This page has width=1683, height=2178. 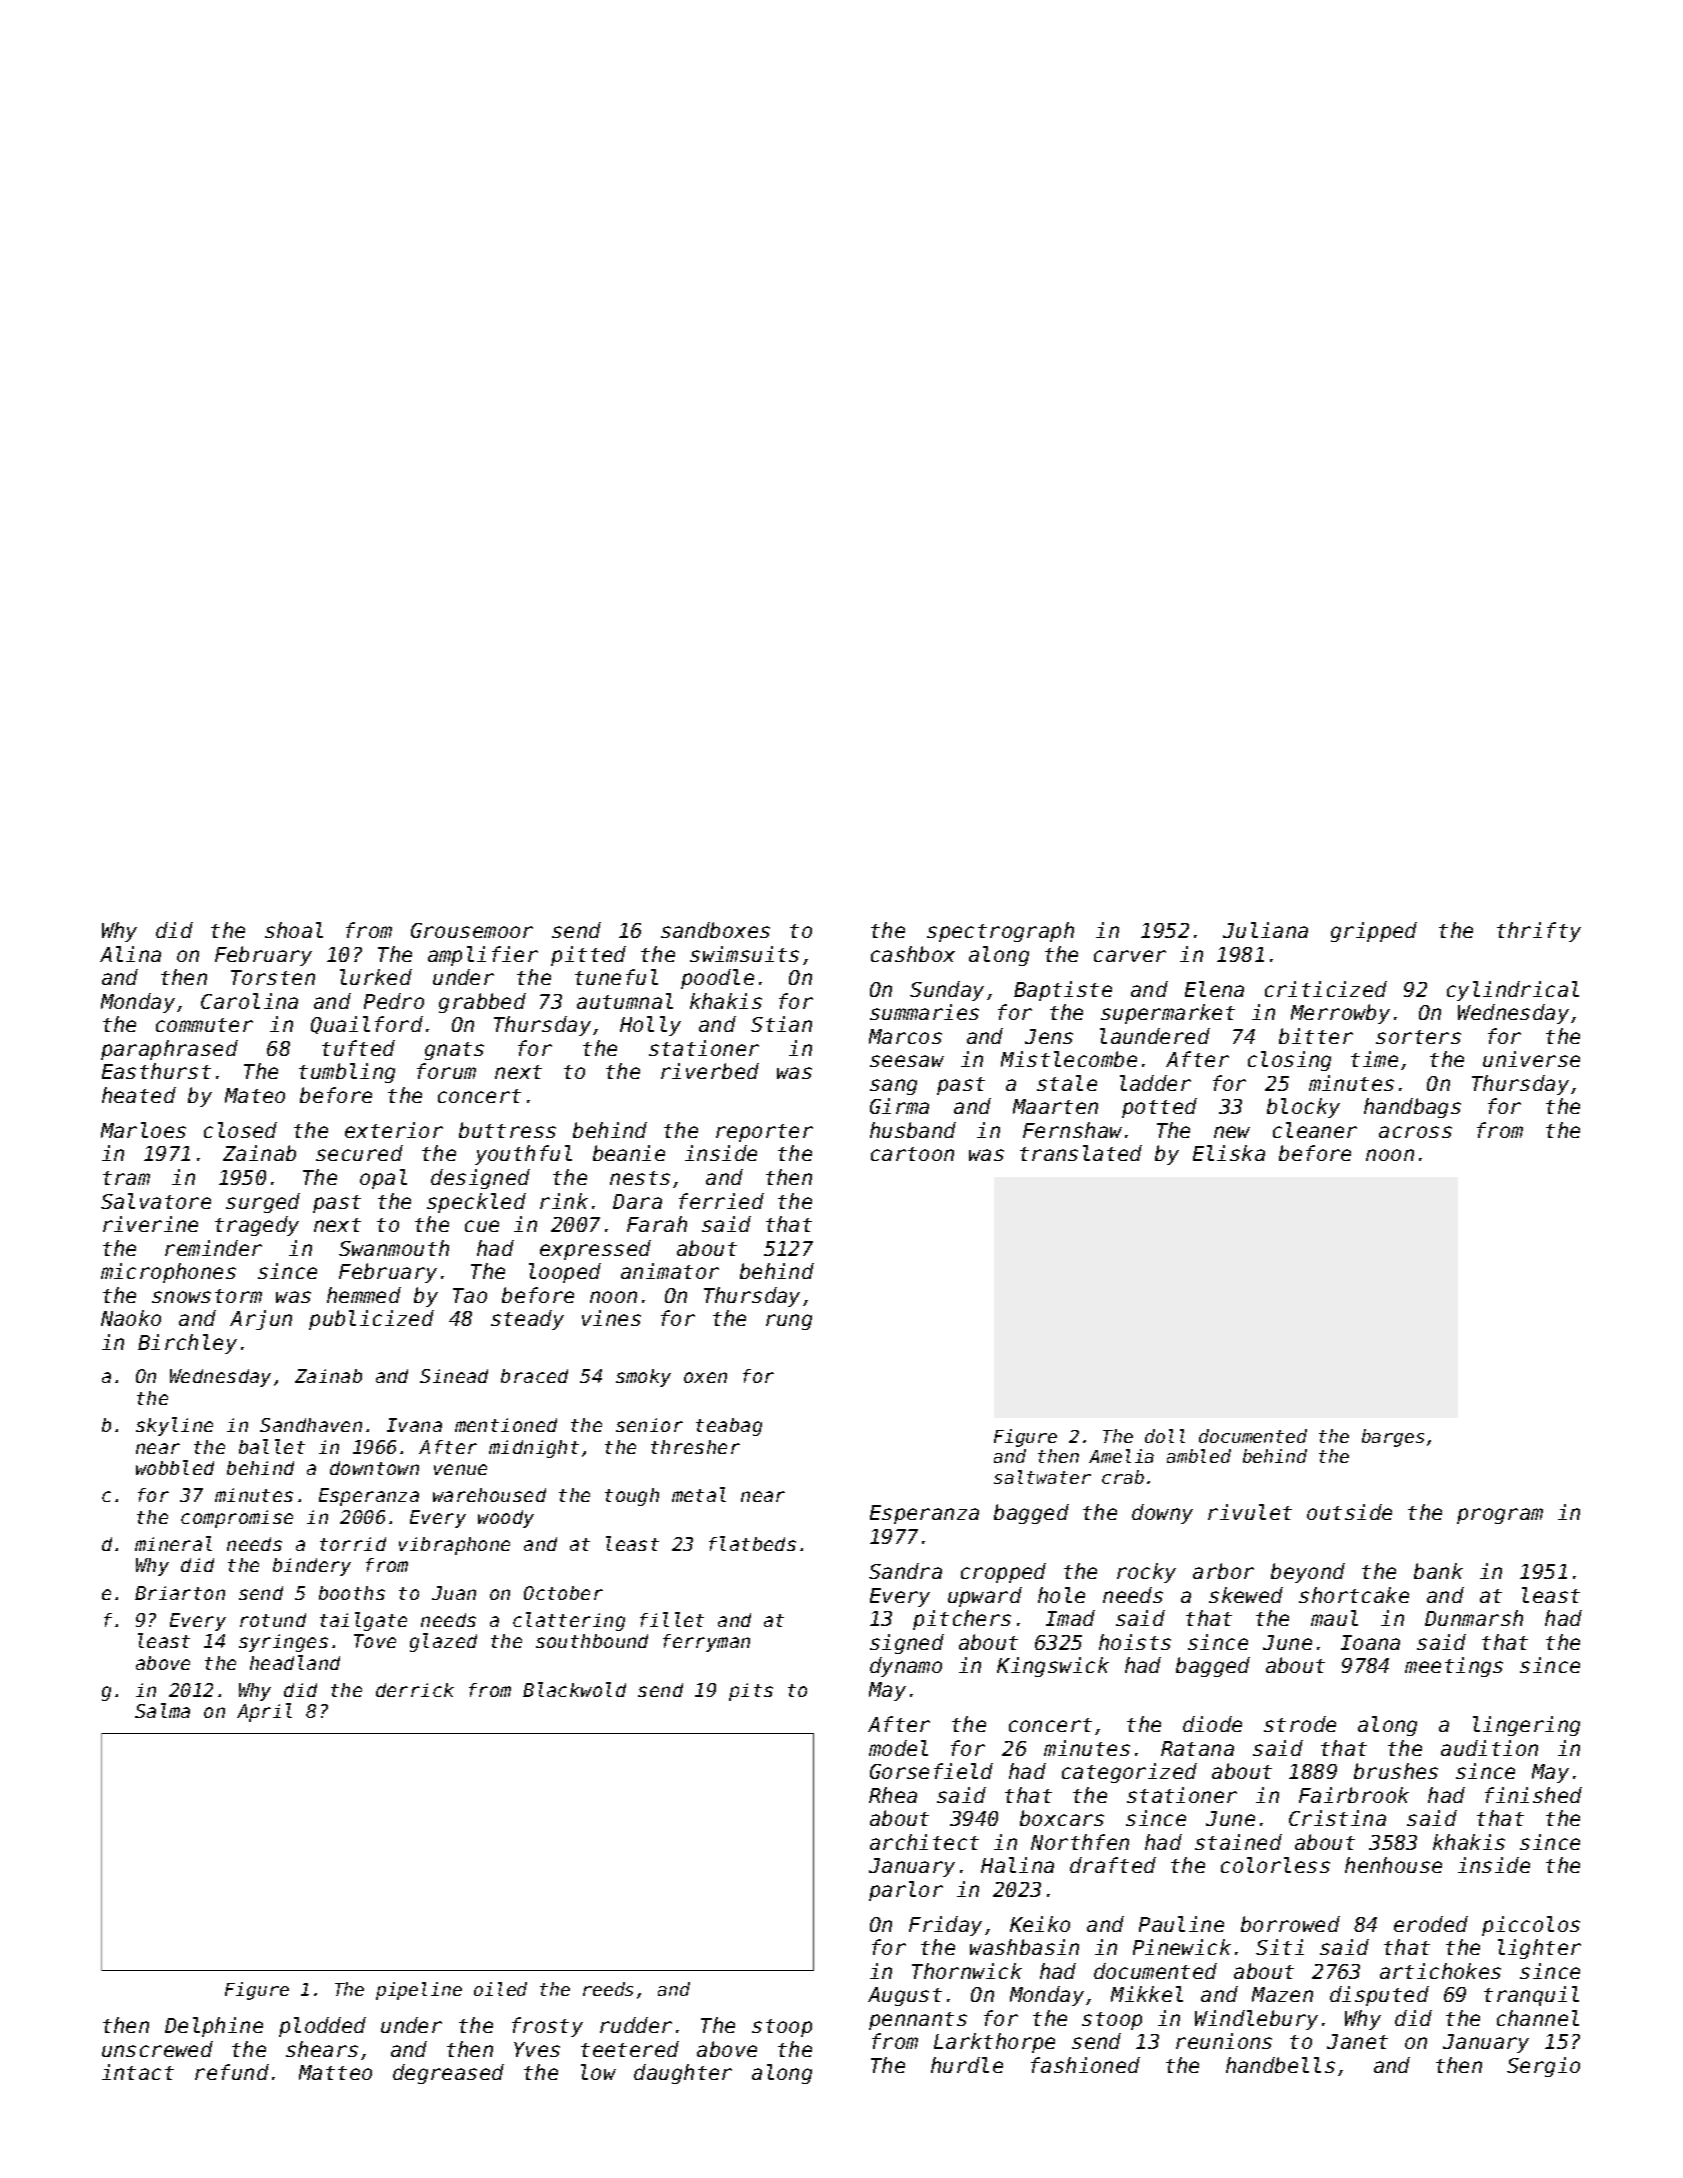 What do you see at coordinates (249, 1001) in the page?
I see `Carolina` at bounding box center [249, 1001].
